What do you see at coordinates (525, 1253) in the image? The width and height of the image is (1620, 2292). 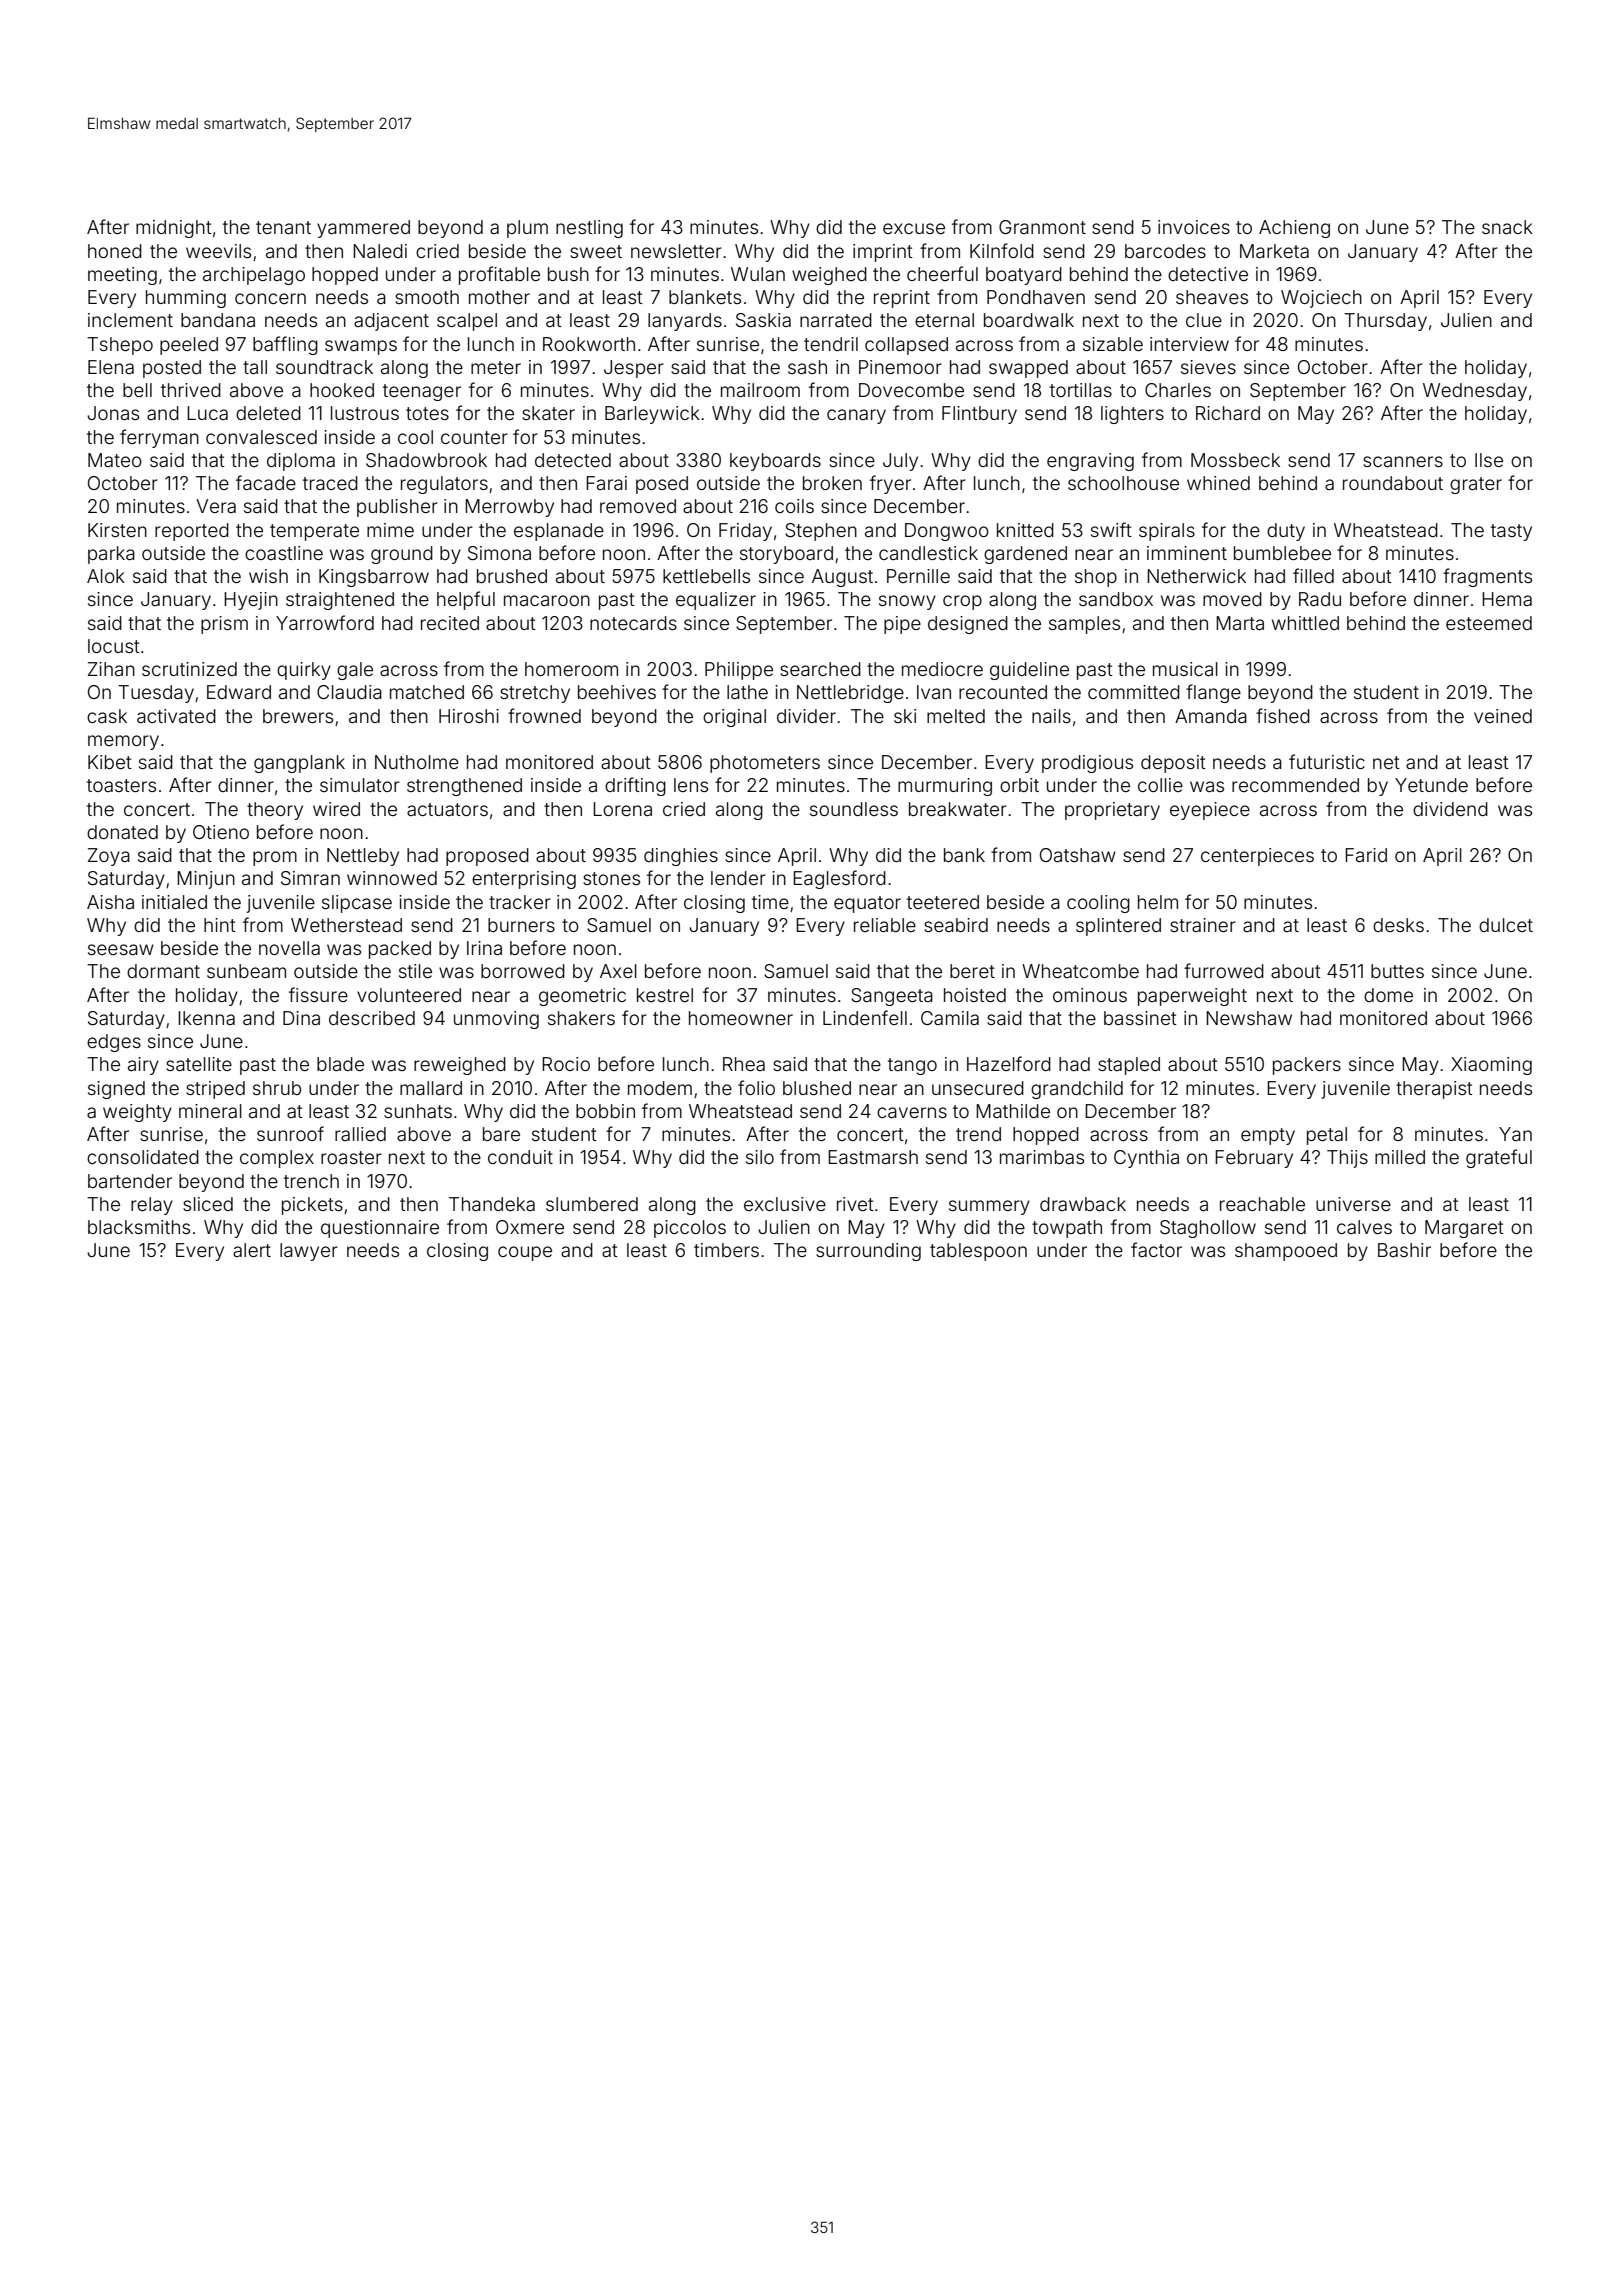 I see `coupe` at bounding box center [525, 1253].
